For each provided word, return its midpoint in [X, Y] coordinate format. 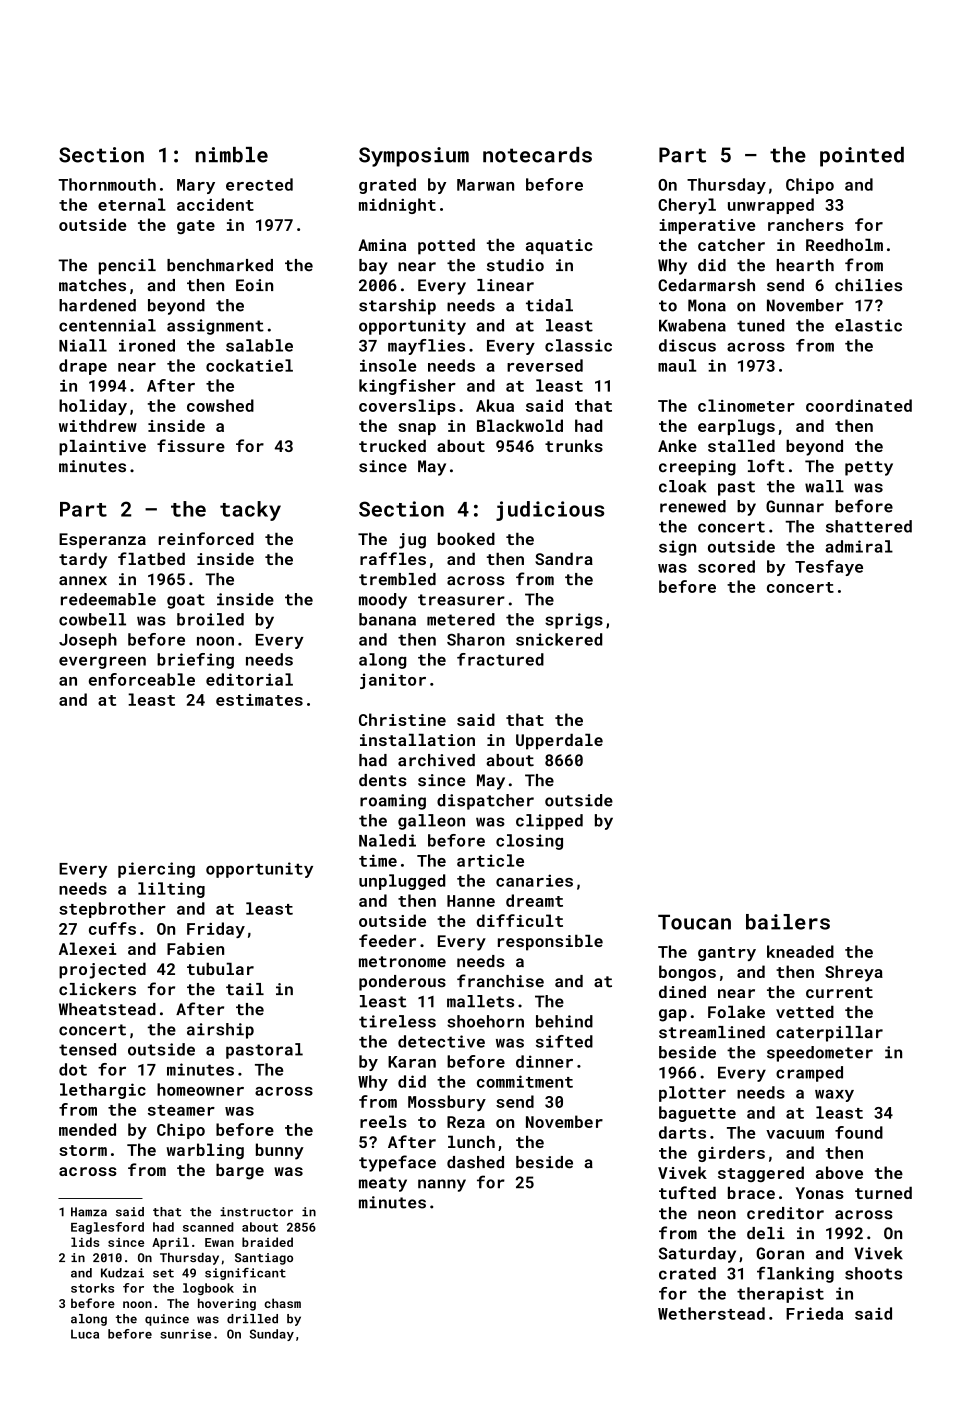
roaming [393, 802]
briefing [195, 661]
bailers [788, 922]
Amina [382, 245]
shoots [873, 1273]
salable [259, 345]
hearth [805, 265]
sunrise [185, 1334]
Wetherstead [711, 1313]
